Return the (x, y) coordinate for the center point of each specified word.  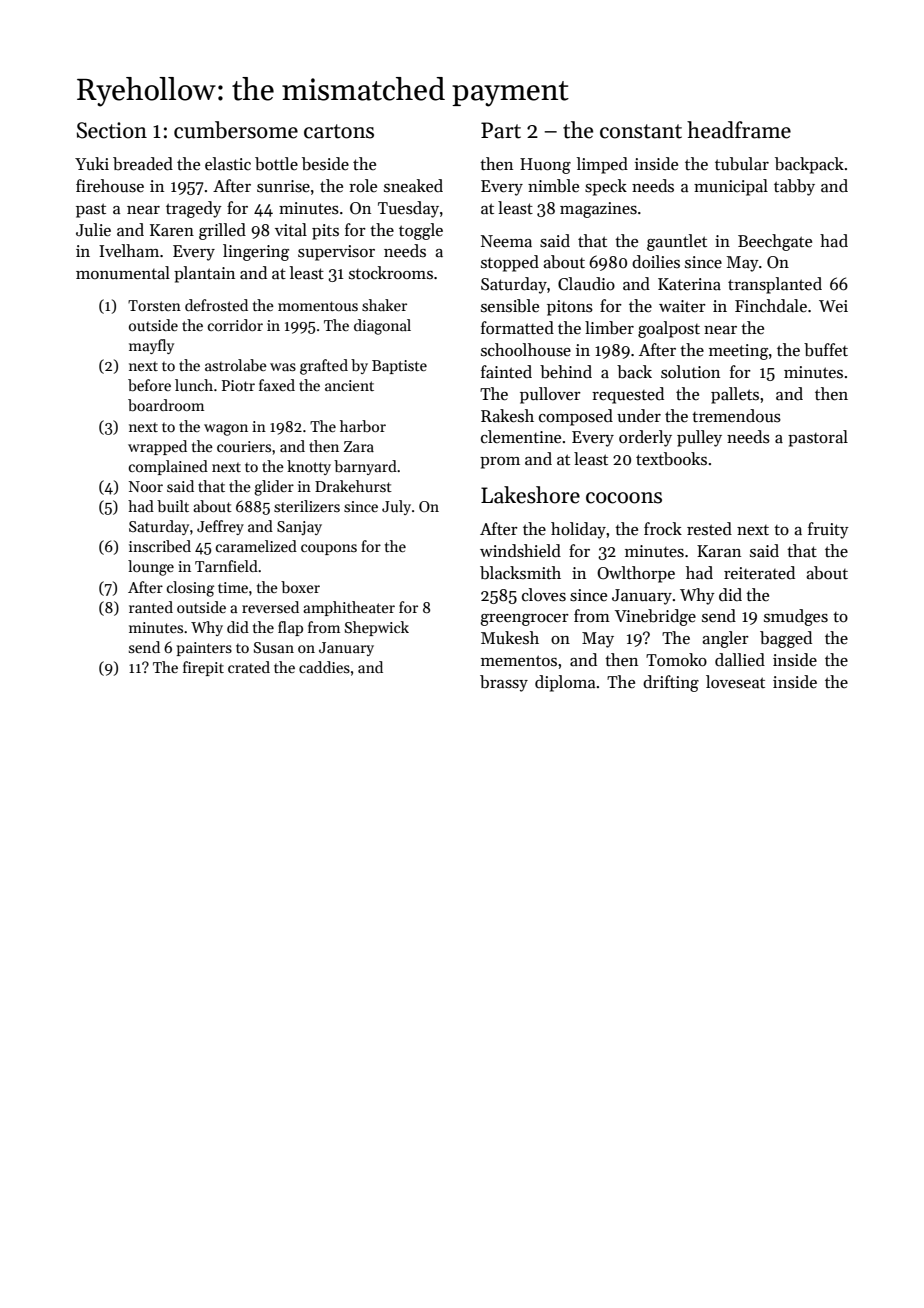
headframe (739, 130)
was (283, 367)
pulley (699, 438)
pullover (550, 395)
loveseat (735, 682)
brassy (504, 683)
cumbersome (236, 130)
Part (501, 130)
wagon (226, 430)
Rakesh (507, 416)
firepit (203, 668)
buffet (826, 350)
